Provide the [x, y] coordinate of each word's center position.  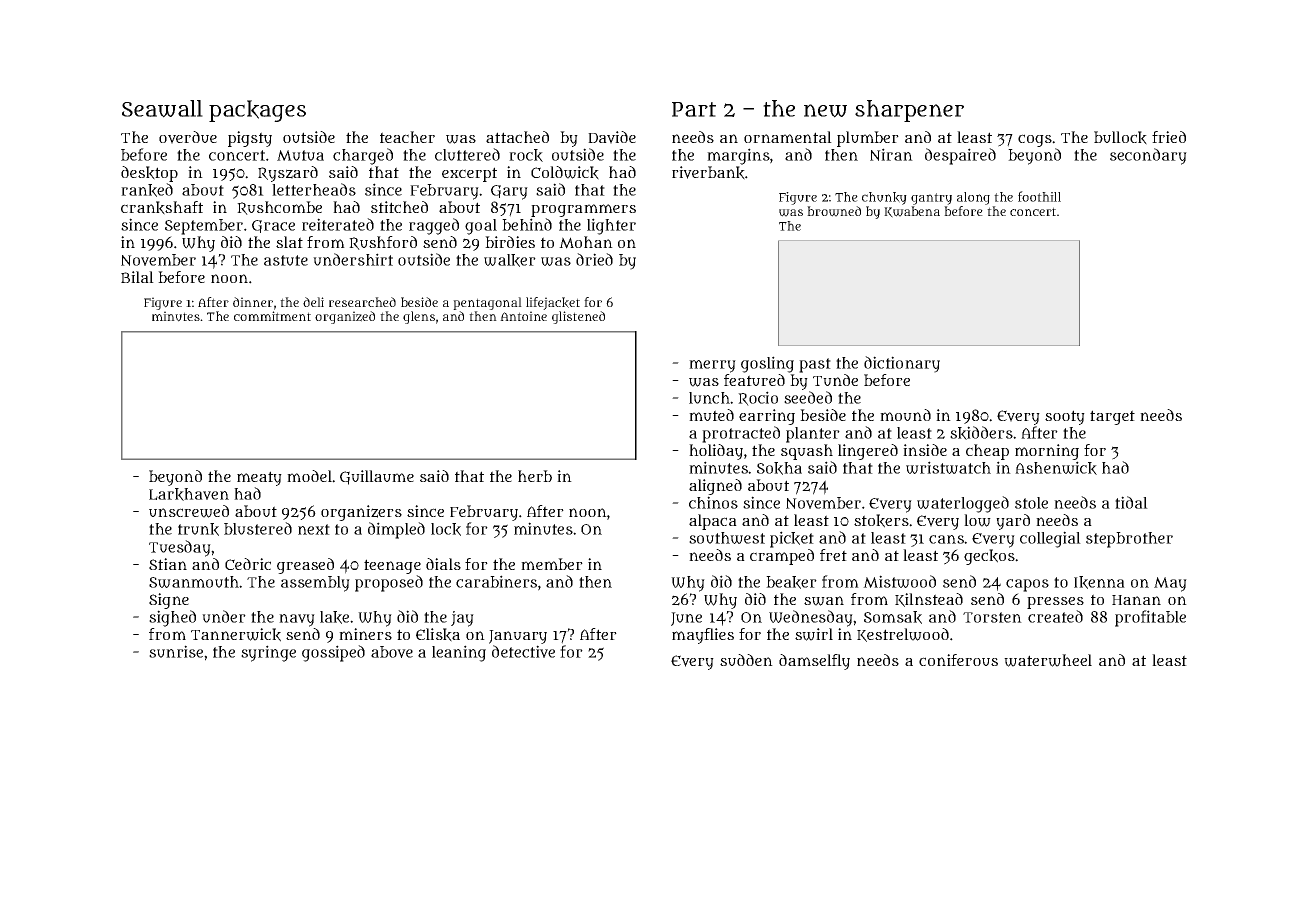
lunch [709, 398]
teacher [407, 137]
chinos [713, 502]
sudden [746, 660]
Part [694, 109]
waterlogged [963, 504]
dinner [253, 302]
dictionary [902, 364]
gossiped [333, 653]
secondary [1148, 156]
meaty [259, 478]
